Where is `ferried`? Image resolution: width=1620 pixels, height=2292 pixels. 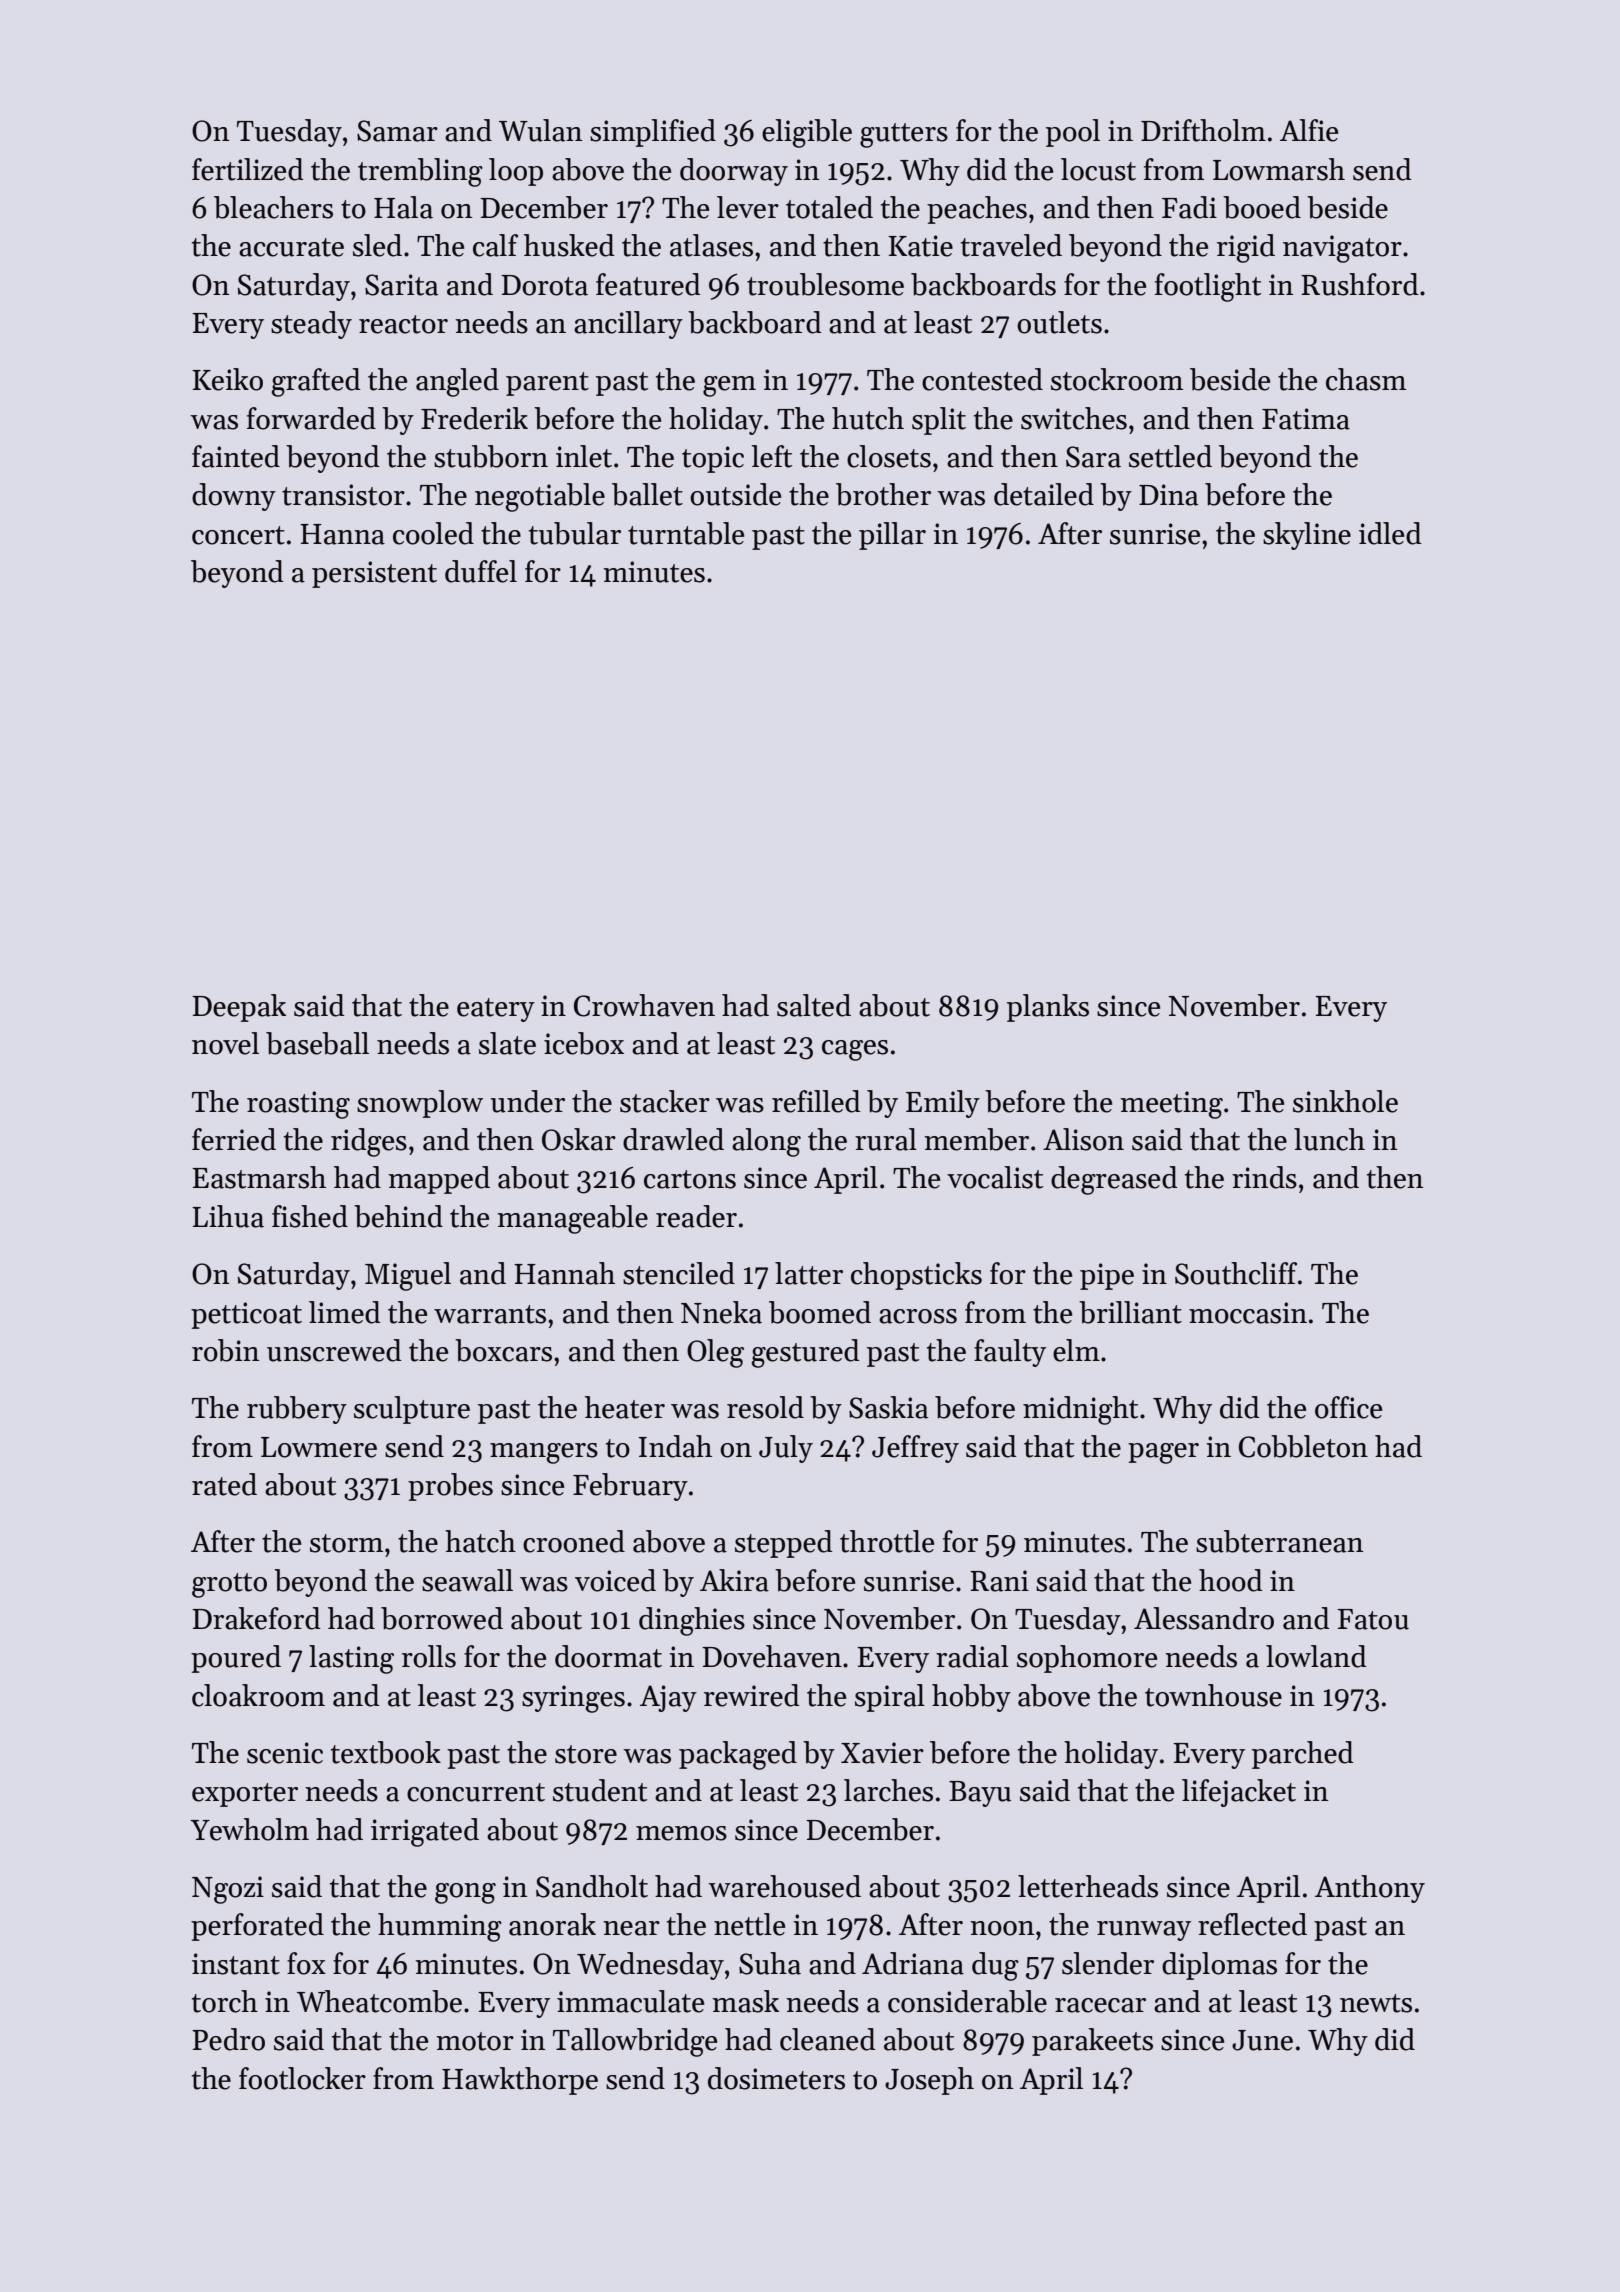 ferried is located at coordinates (234, 1139).
